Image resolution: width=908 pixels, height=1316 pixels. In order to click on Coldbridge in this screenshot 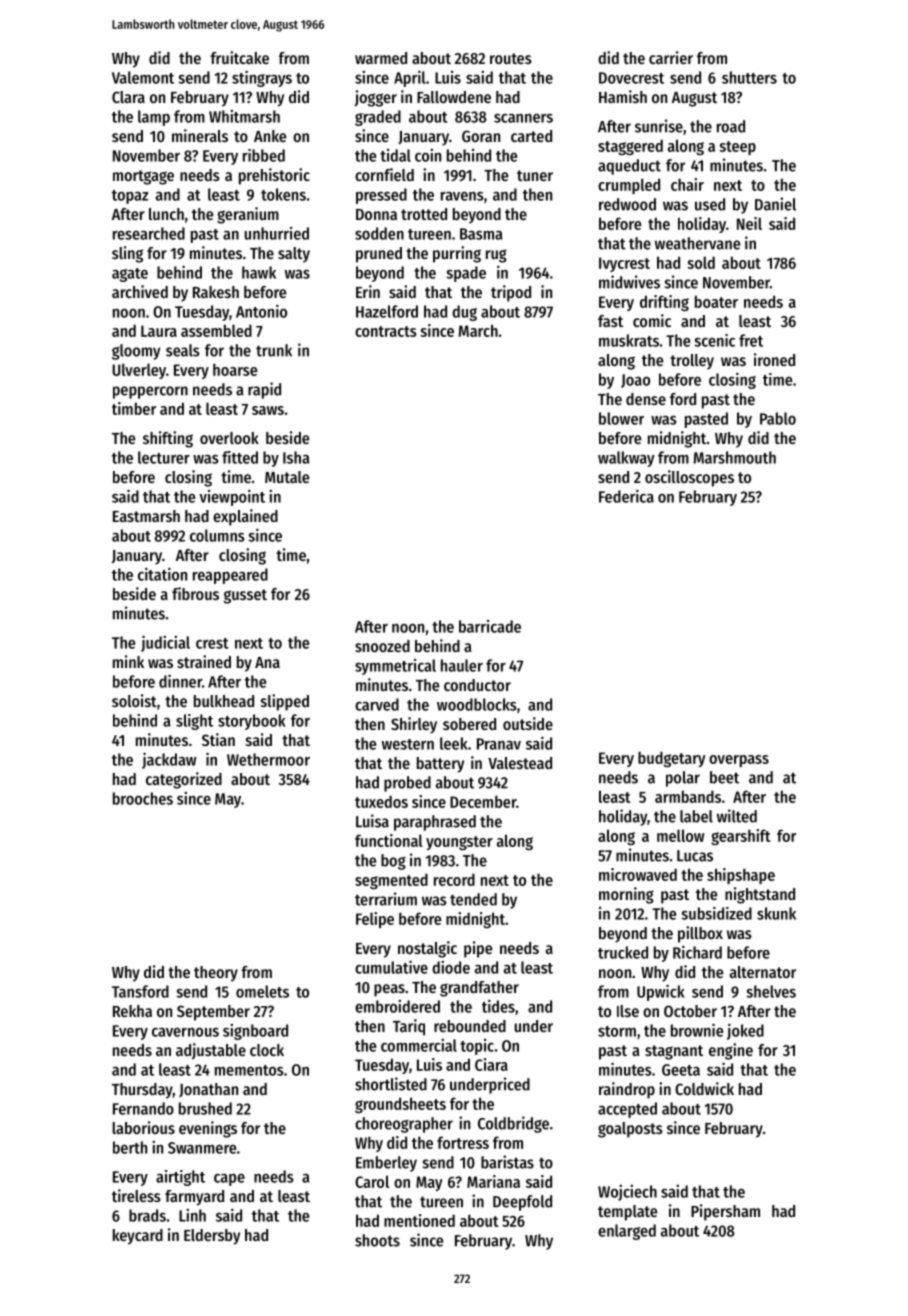, I will do `click(513, 1124)`.
